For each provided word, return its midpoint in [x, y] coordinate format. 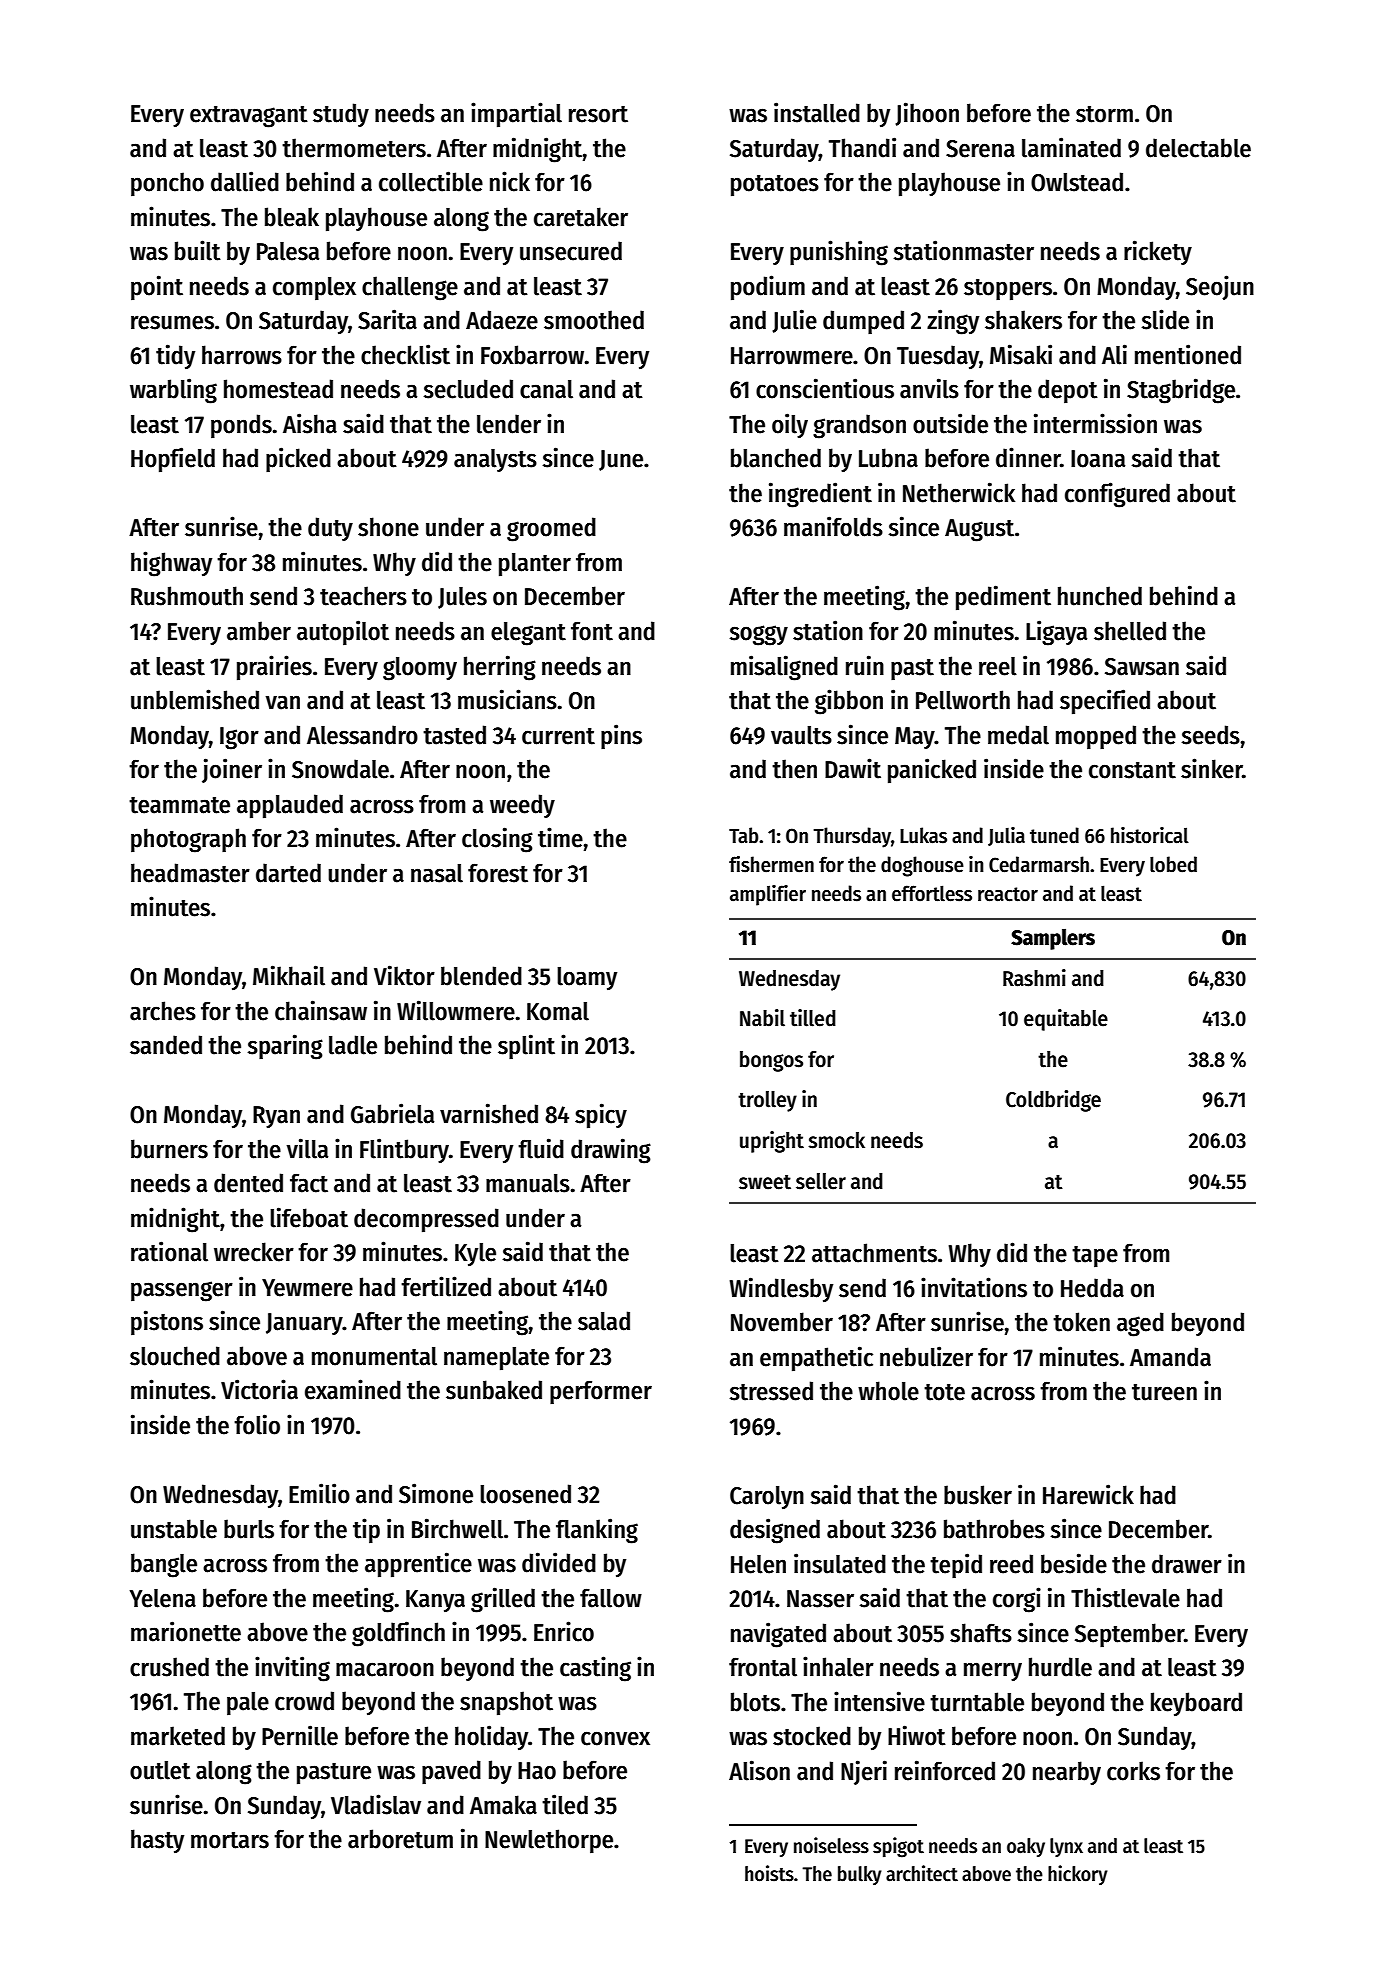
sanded [166, 1045]
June [621, 460]
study [341, 115]
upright [772, 1142]
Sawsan [1142, 667]
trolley [767, 1101]
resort [598, 114]
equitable [1066, 1020]
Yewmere [307, 1288]
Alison [759, 1770]
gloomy [420, 669]
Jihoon [927, 114]
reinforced [945, 1770]
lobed [1173, 864]
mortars [230, 1840]
